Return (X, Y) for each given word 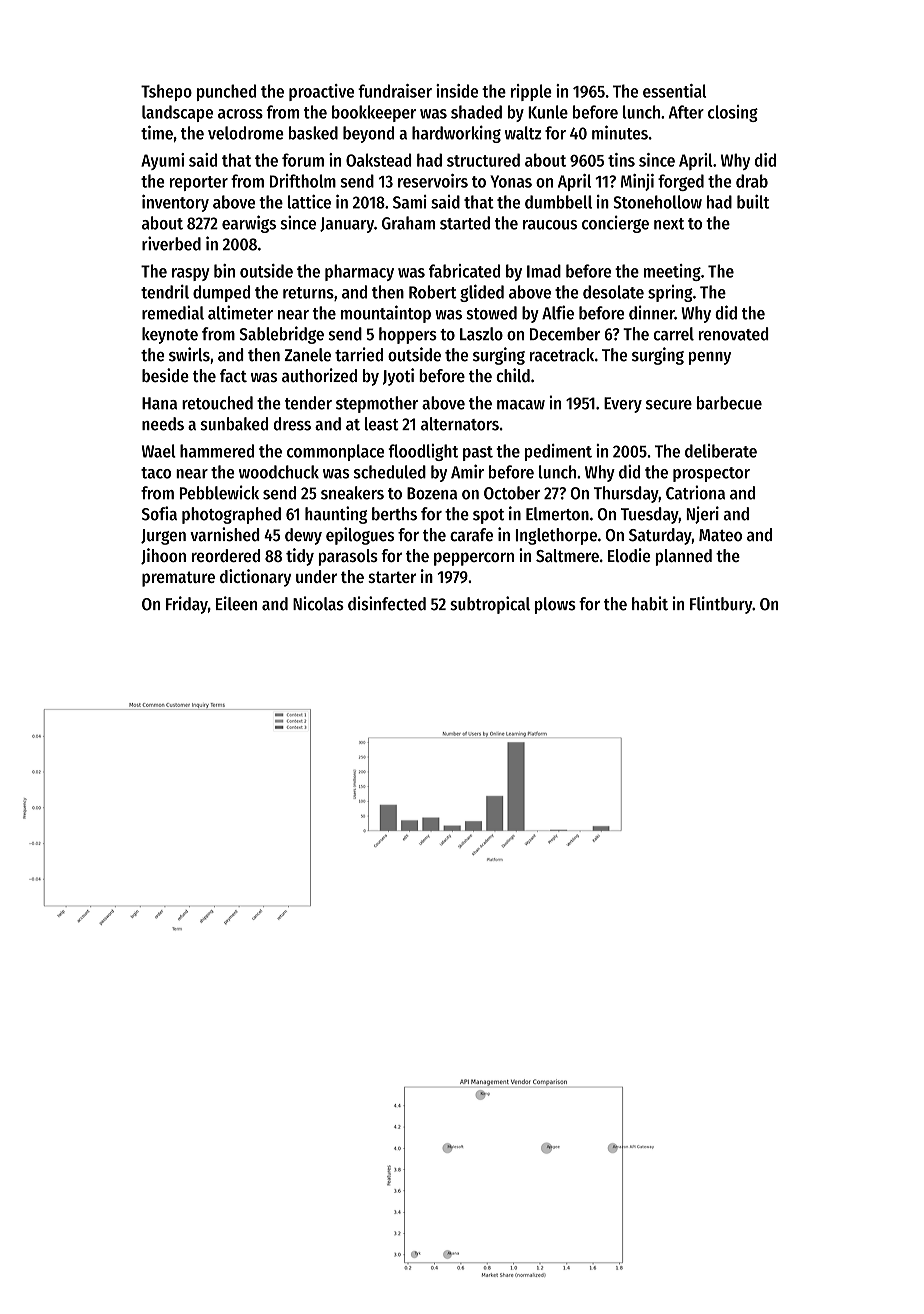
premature (178, 579)
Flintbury (721, 605)
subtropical (490, 605)
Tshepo (166, 92)
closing (733, 113)
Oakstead (379, 160)
